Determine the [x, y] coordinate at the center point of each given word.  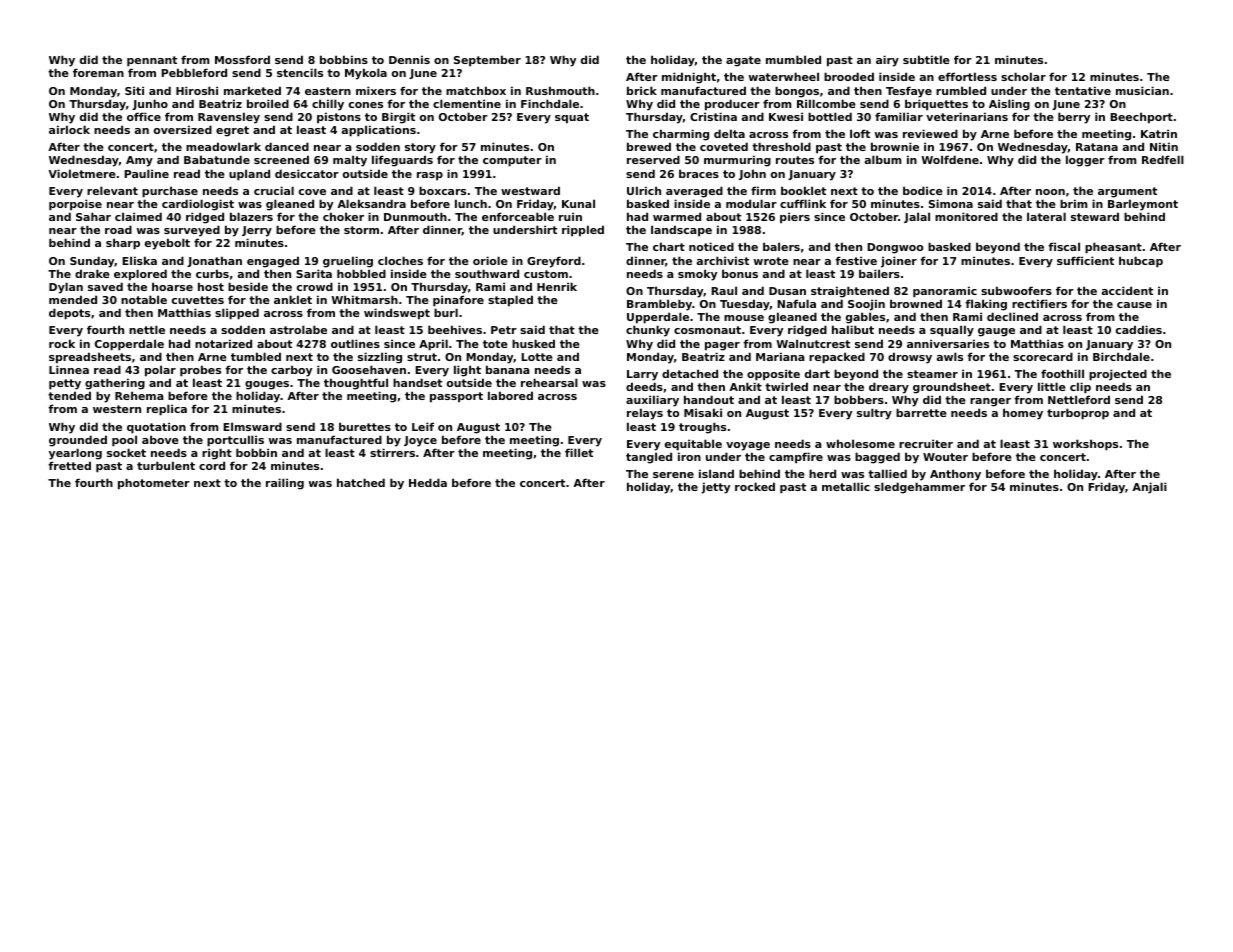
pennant [152, 61]
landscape [681, 231]
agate [743, 61]
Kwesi [786, 116]
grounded [78, 441]
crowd [315, 286]
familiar [899, 116]
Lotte [537, 357]
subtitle [926, 59]
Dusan [787, 291]
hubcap [1141, 262]
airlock [69, 129]
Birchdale [1121, 356]
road [118, 229]
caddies [1139, 329]
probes [200, 371]
